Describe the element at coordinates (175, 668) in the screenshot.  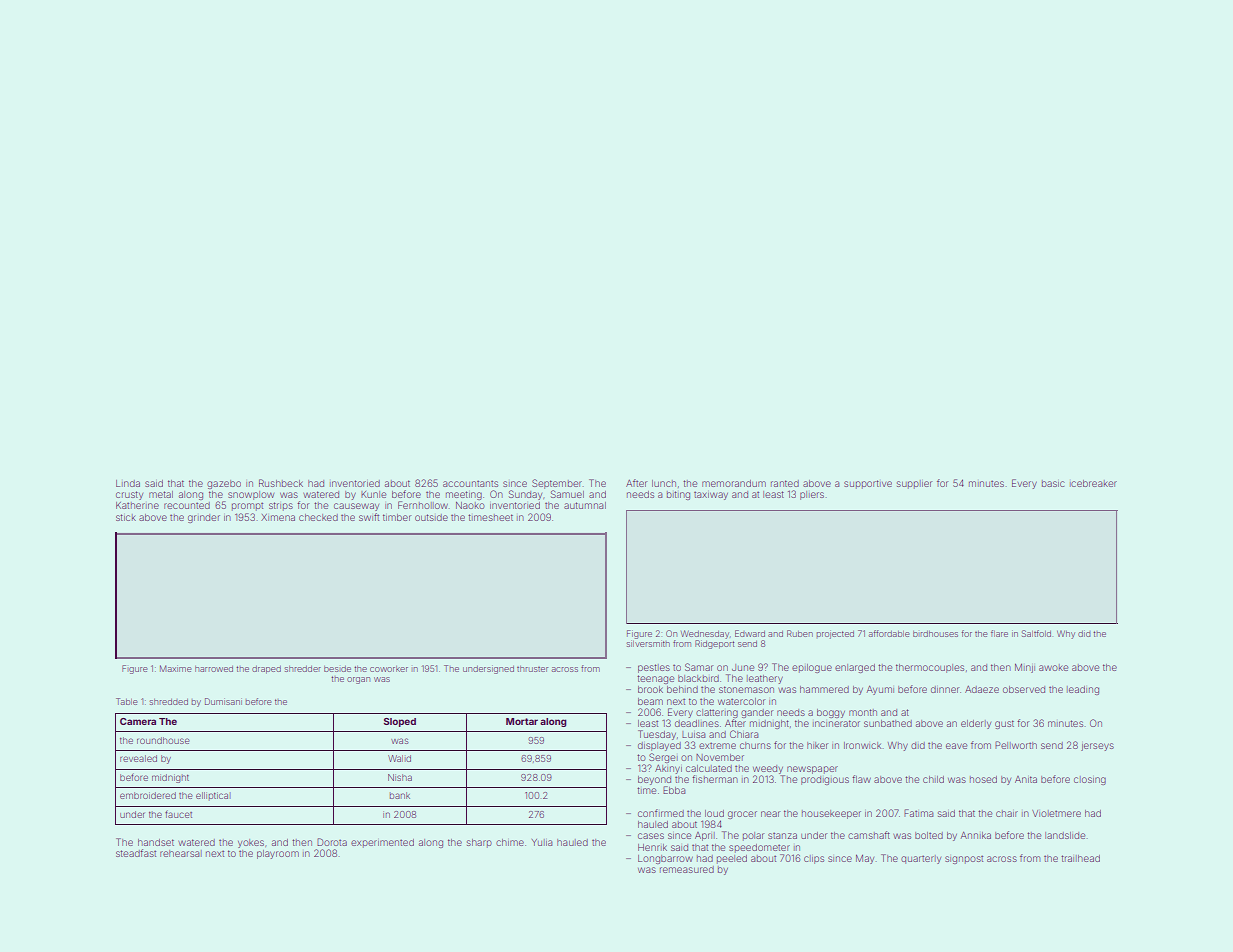
I see `Maxime` at that location.
